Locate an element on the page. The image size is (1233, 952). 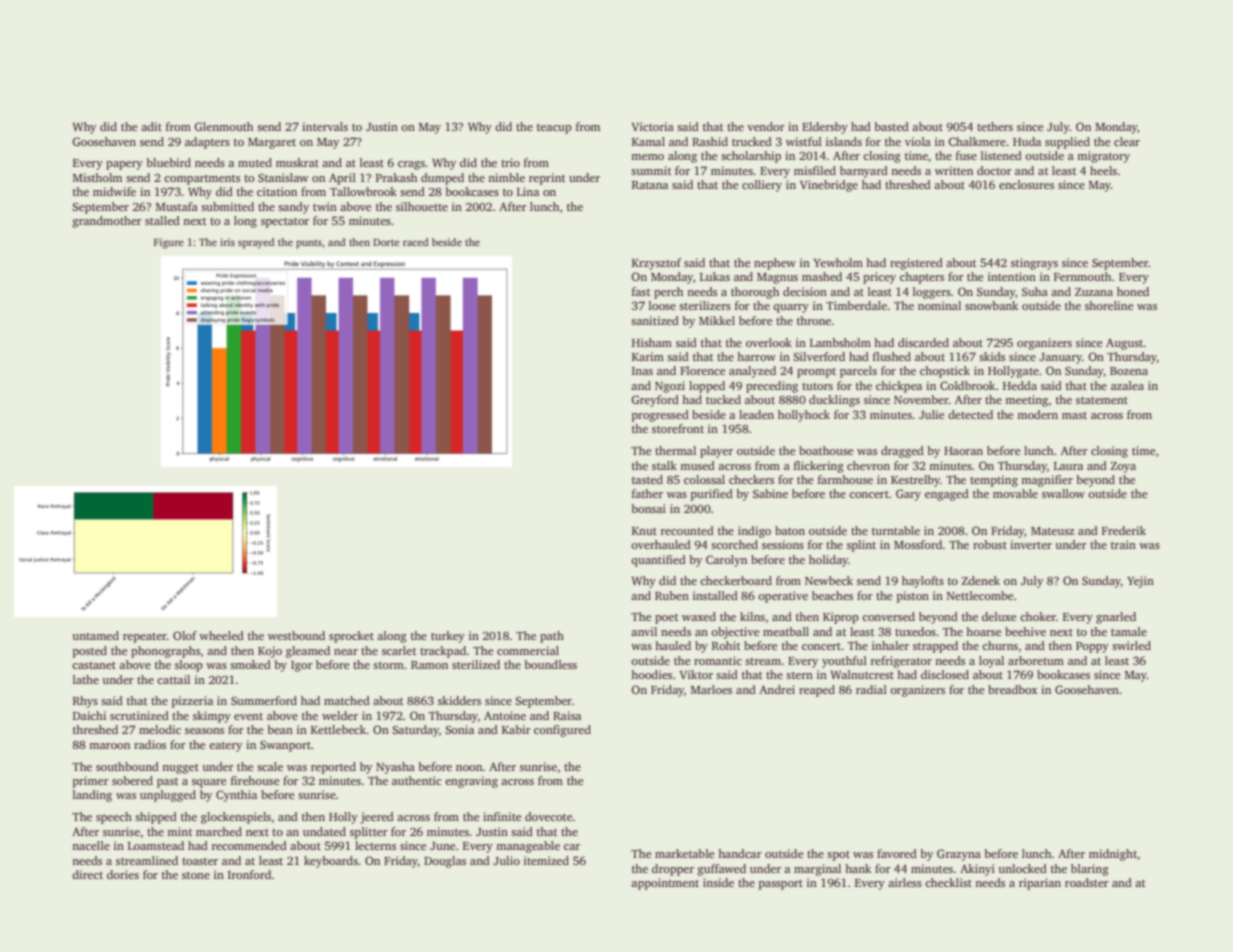
migratory is located at coordinates (1103, 157).
